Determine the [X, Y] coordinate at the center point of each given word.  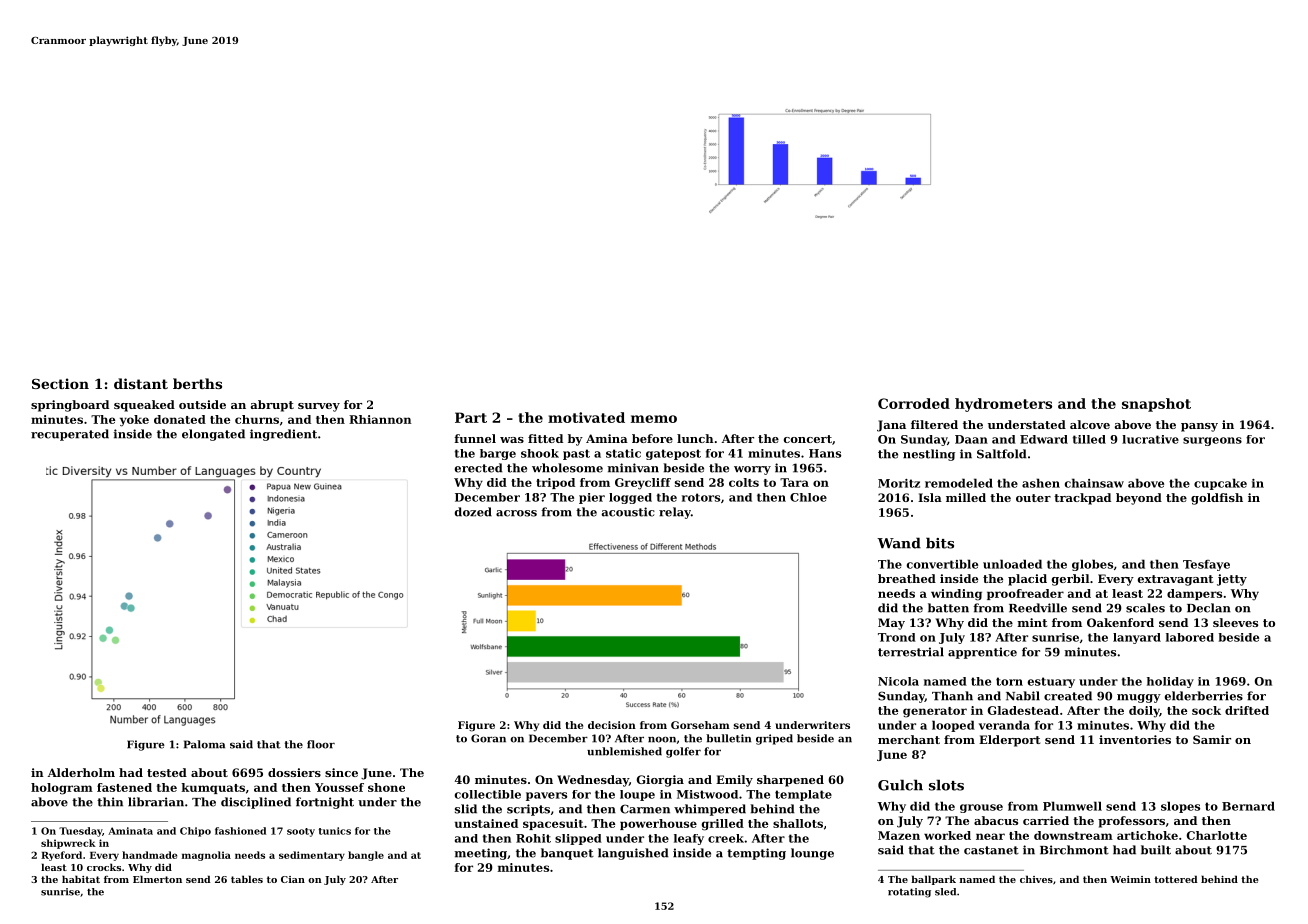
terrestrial [911, 652]
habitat [81, 879]
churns [257, 419]
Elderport [1009, 741]
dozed [473, 512]
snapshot [1156, 405]
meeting [481, 854]
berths [197, 383]
